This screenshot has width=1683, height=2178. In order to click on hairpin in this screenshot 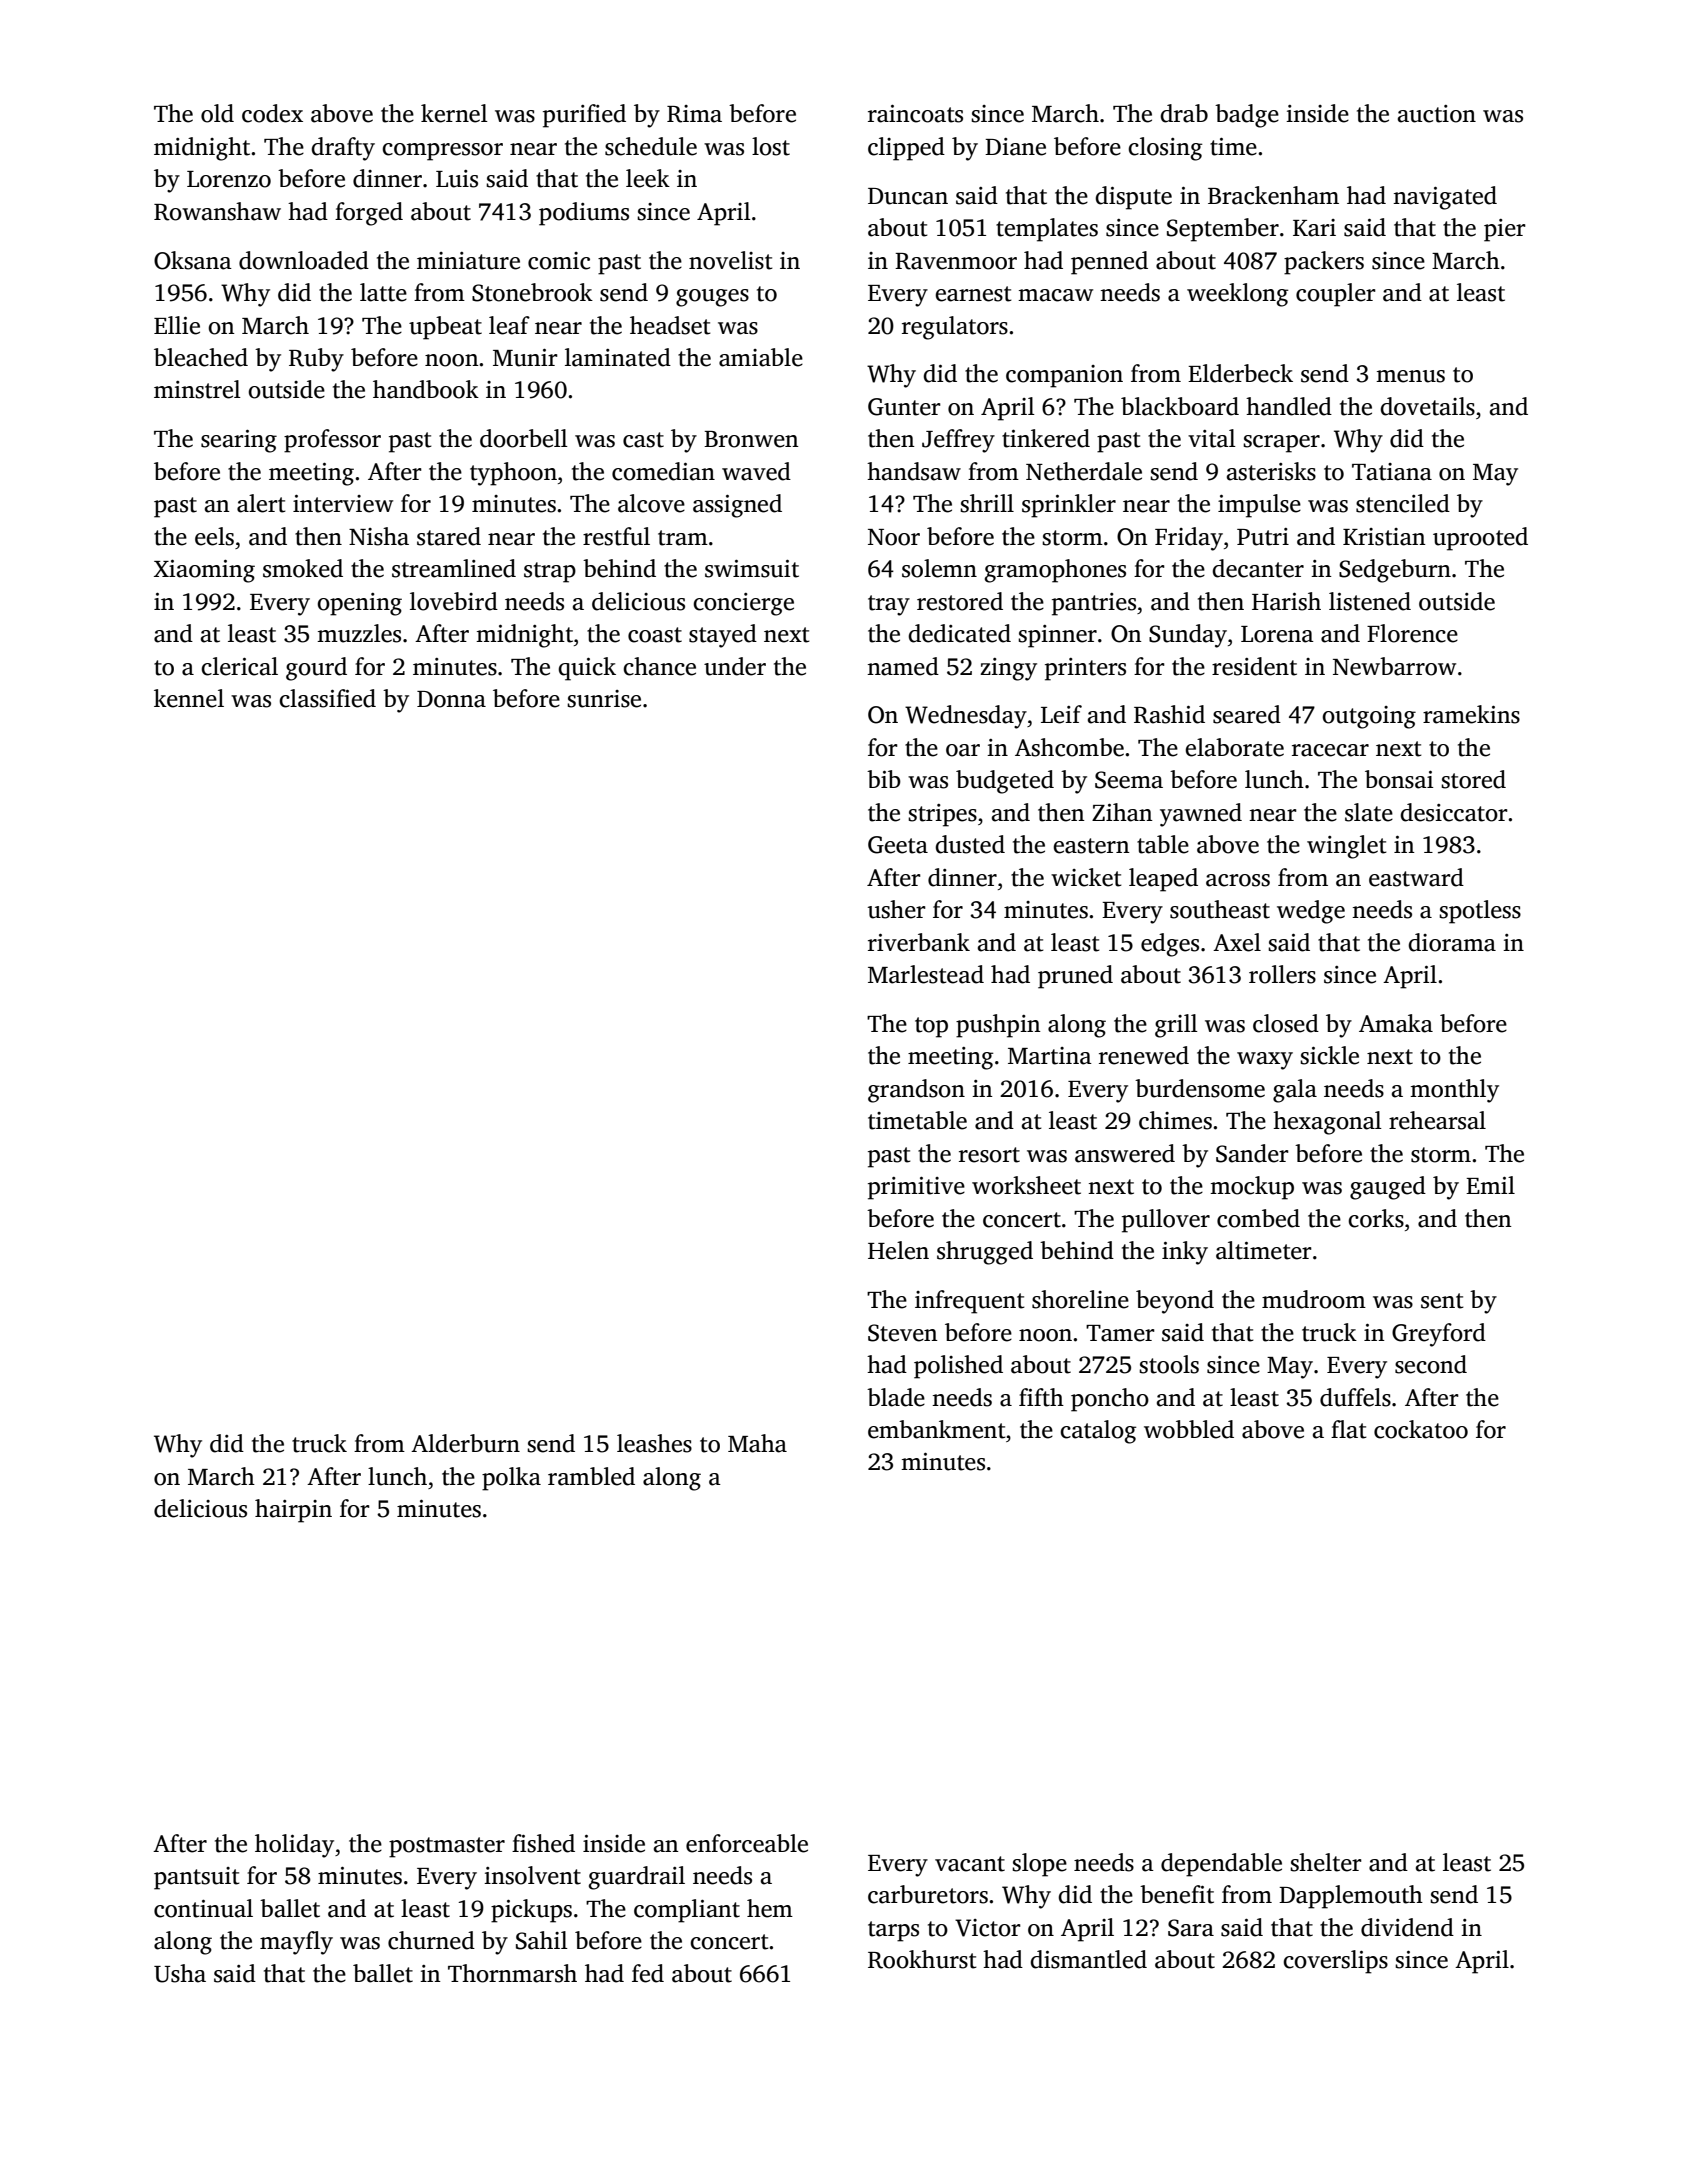, I will do `click(293, 1511)`.
